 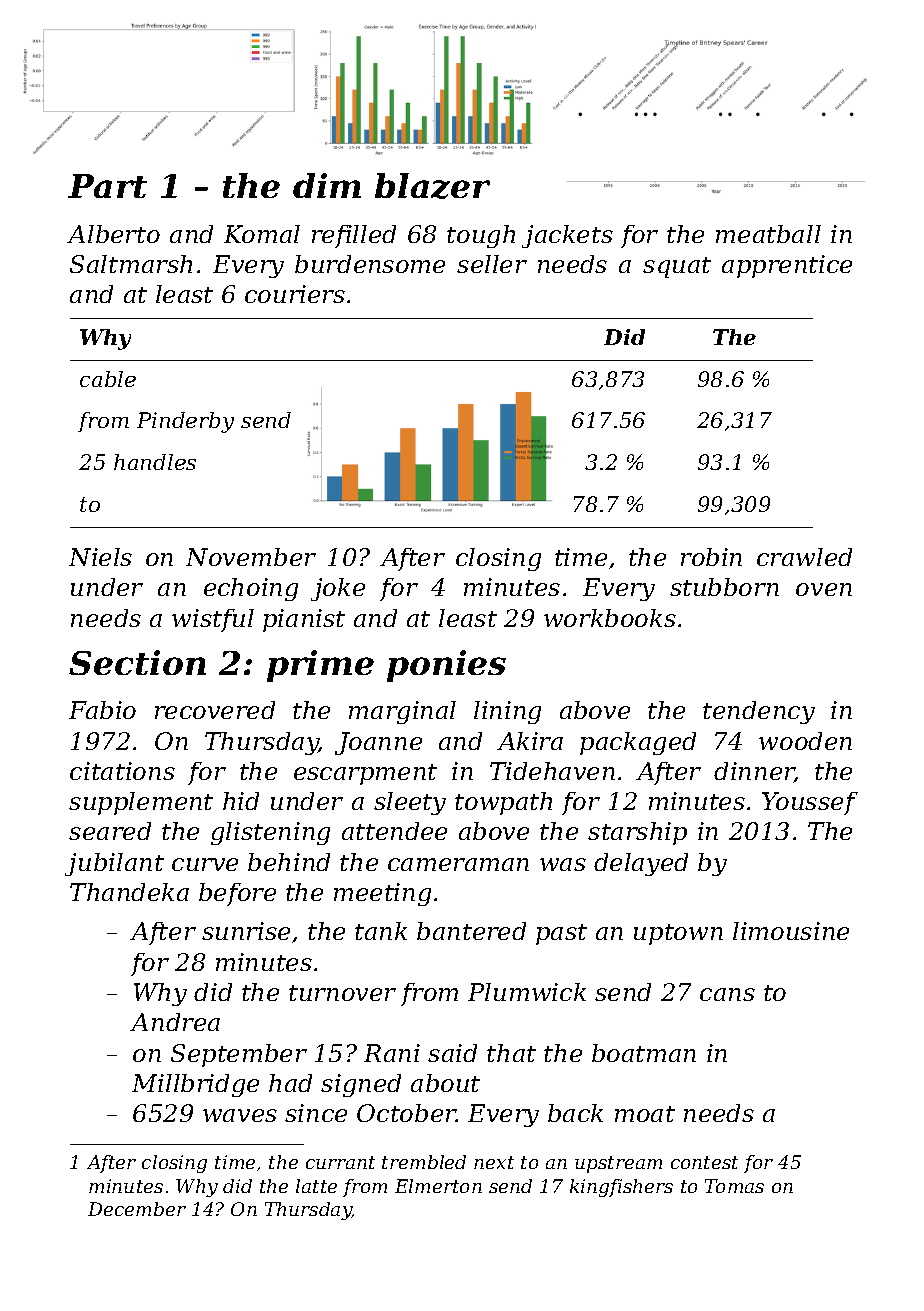 What do you see at coordinates (338, 589) in the image?
I see `joke` at bounding box center [338, 589].
